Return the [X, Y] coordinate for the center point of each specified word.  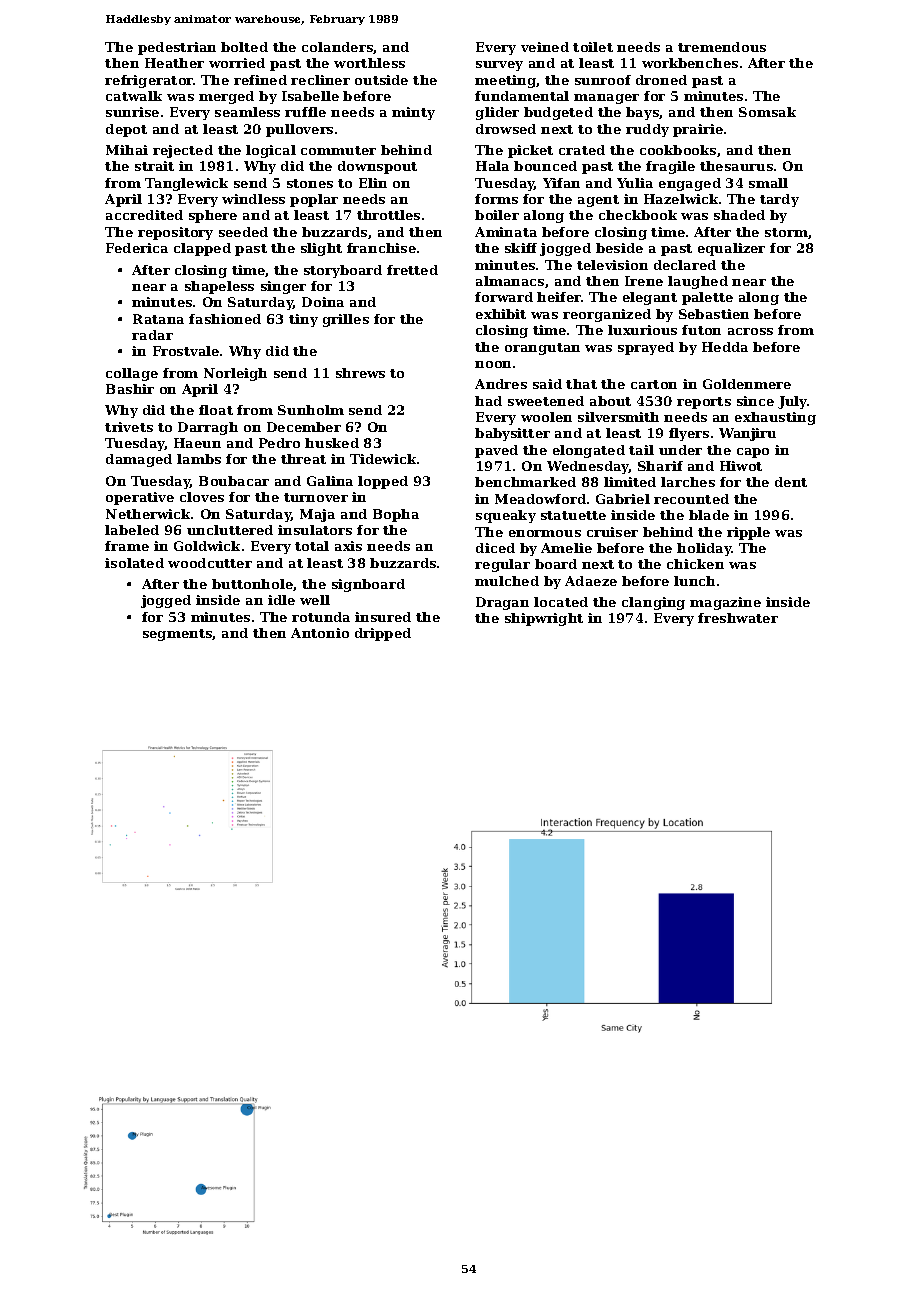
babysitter [512, 434]
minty [413, 113]
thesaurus [736, 166]
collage [132, 374]
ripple [748, 533]
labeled [132, 530]
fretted [412, 270]
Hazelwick [681, 199]
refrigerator [149, 81]
